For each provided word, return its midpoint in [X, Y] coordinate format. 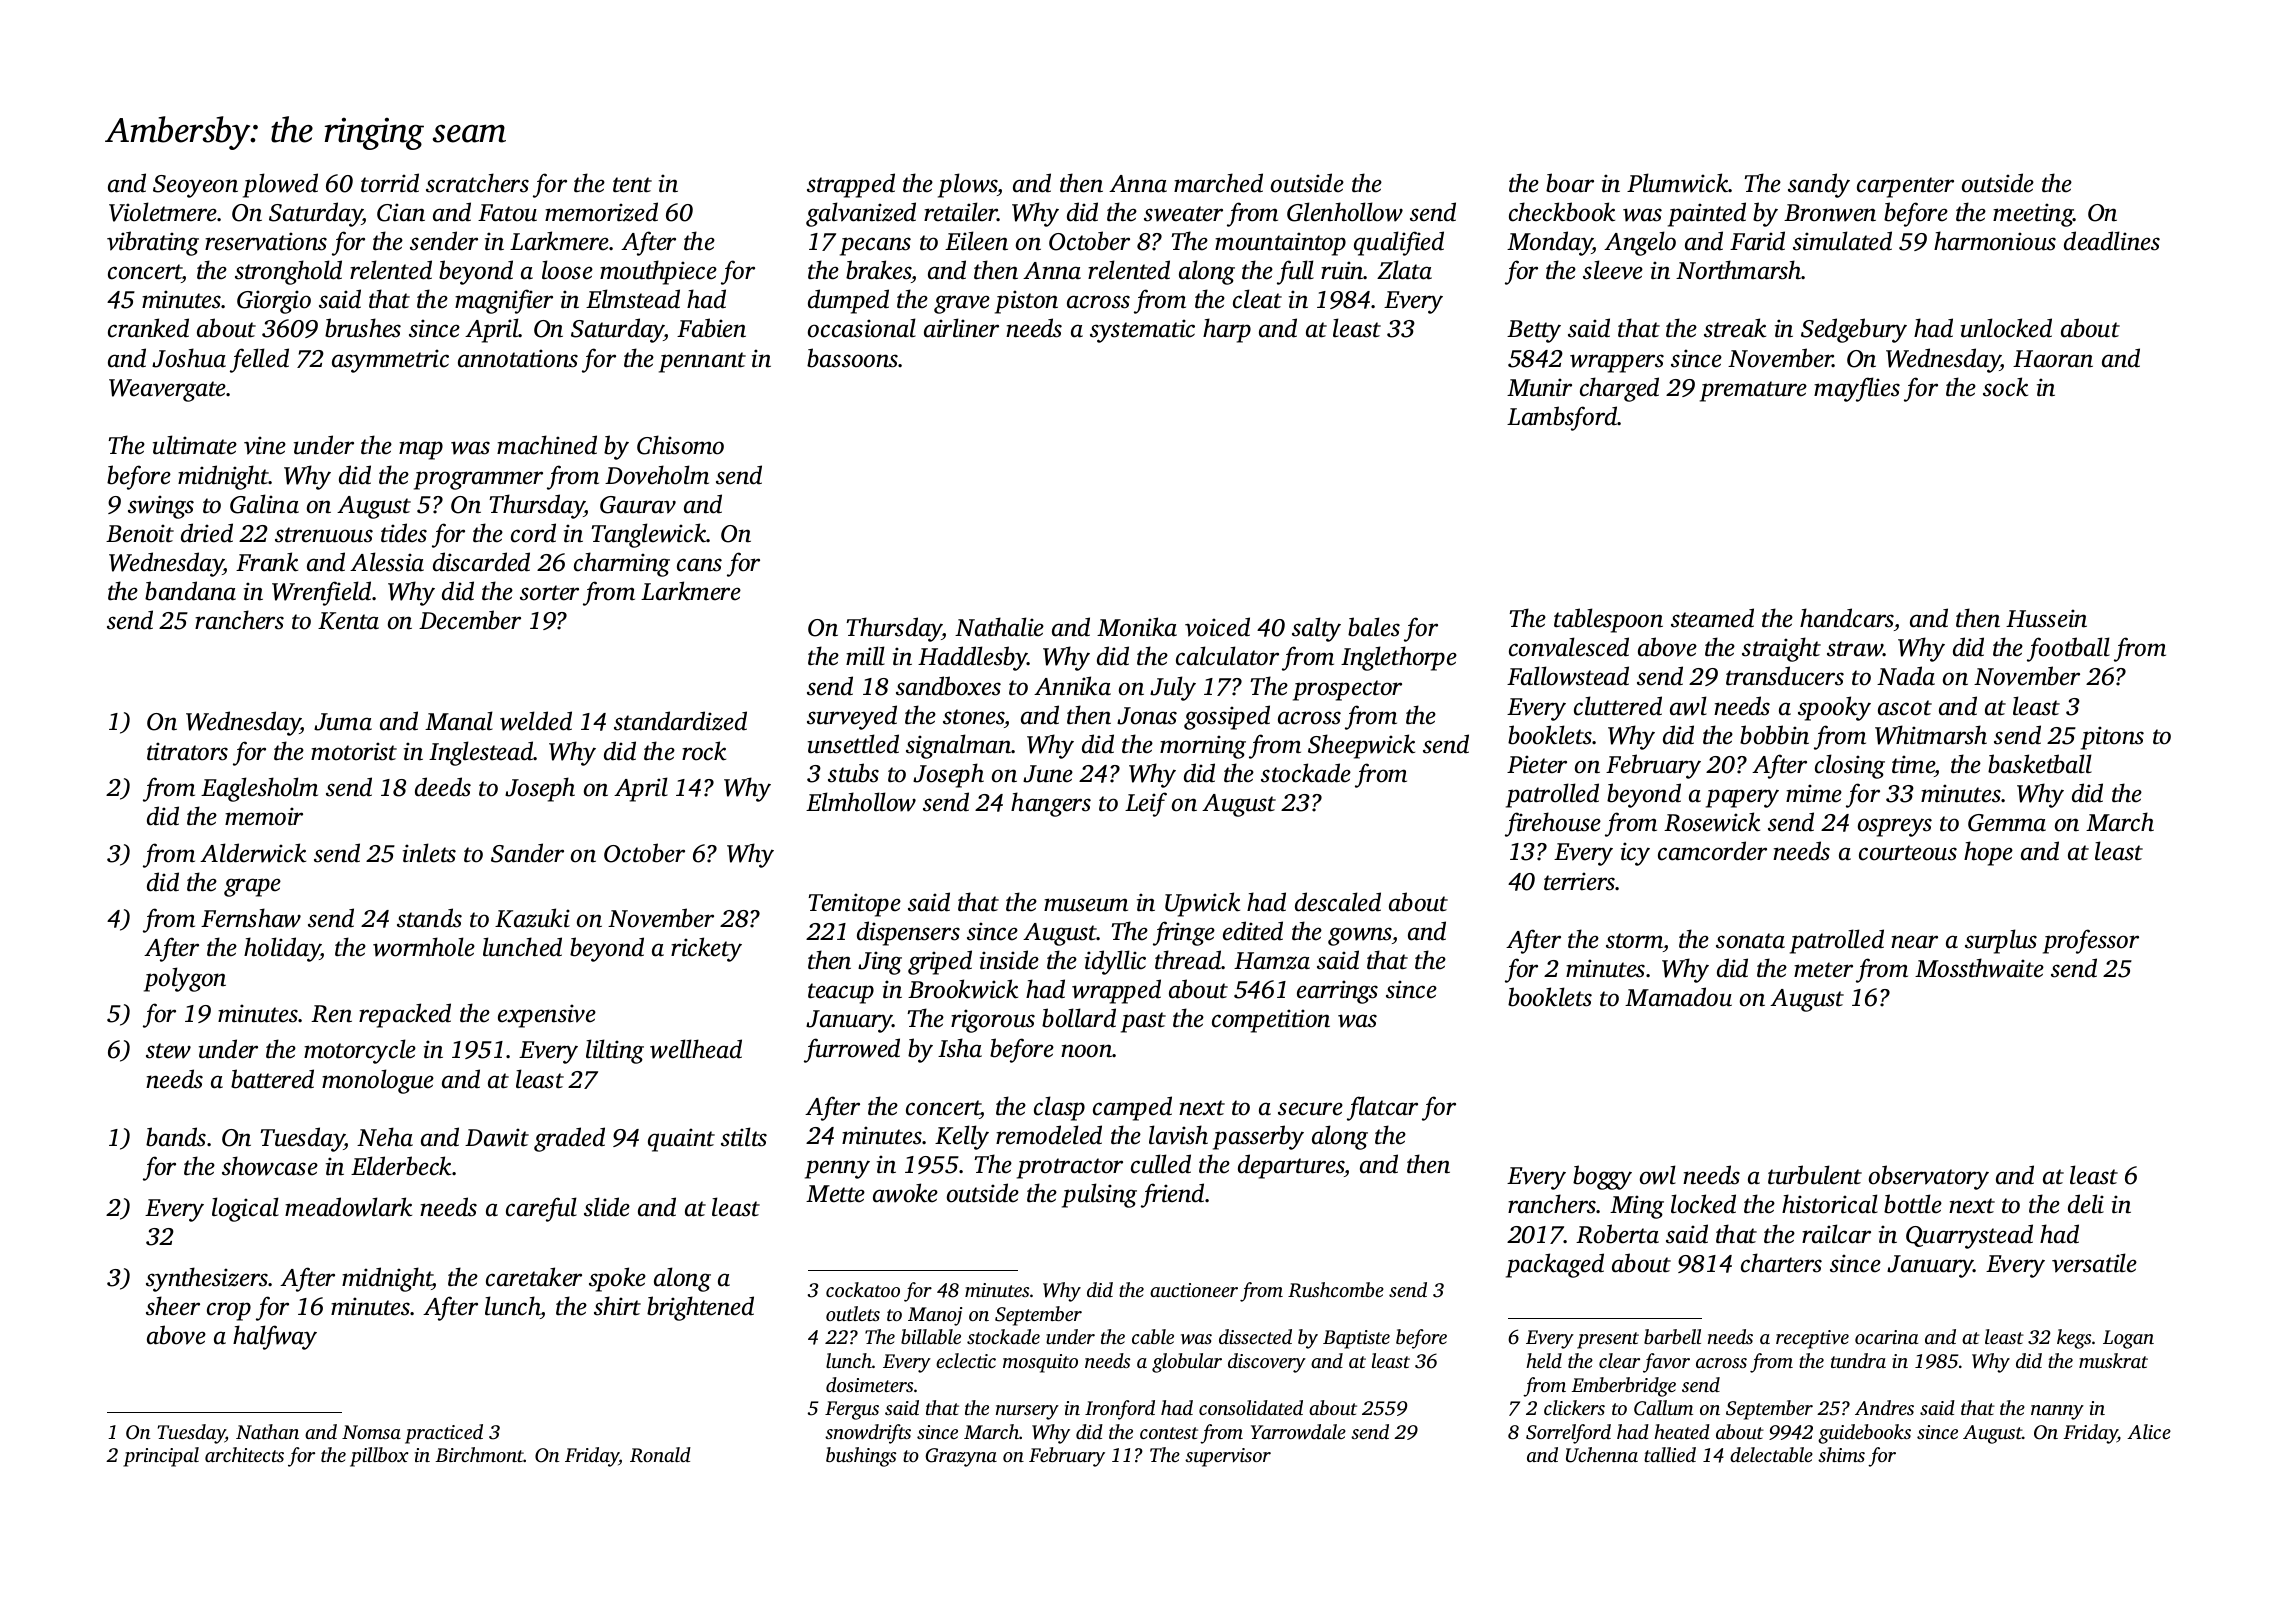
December [470, 620]
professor [2091, 941]
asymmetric [390, 361]
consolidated [1251, 1407]
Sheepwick [1361, 746]
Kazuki [532, 918]
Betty [1534, 331]
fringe [1184, 933]
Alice [2149, 1431]
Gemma [2007, 823]
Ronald [660, 1455]
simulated [1842, 241]
